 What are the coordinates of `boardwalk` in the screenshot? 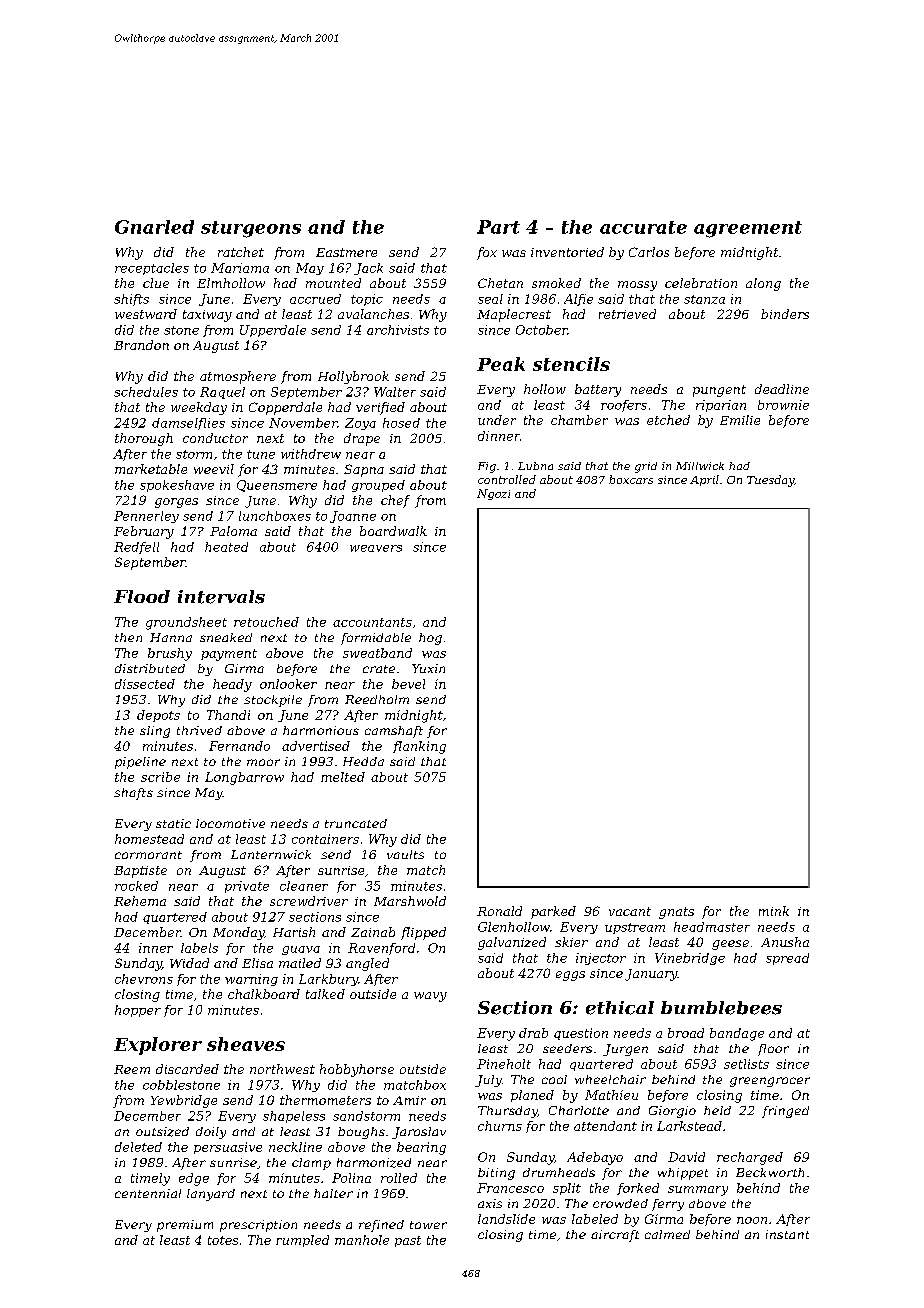 It's located at (393, 531).
